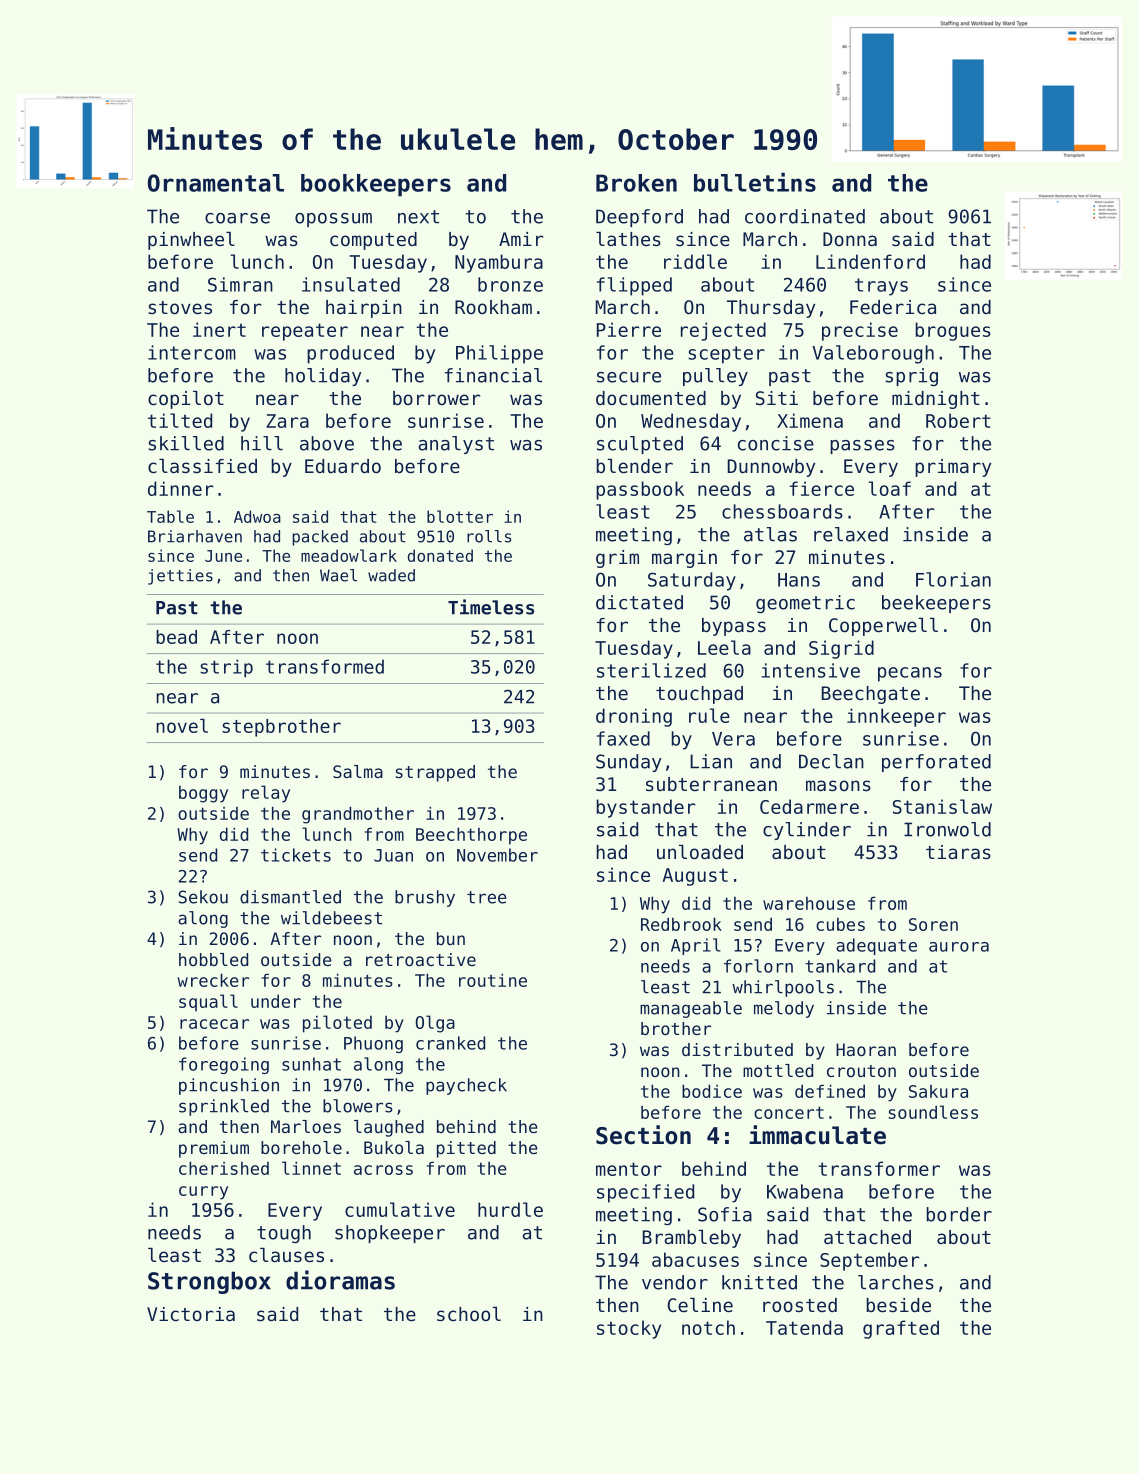 Image resolution: width=1139 pixels, height=1474 pixels. I want to click on subterranean, so click(711, 784).
